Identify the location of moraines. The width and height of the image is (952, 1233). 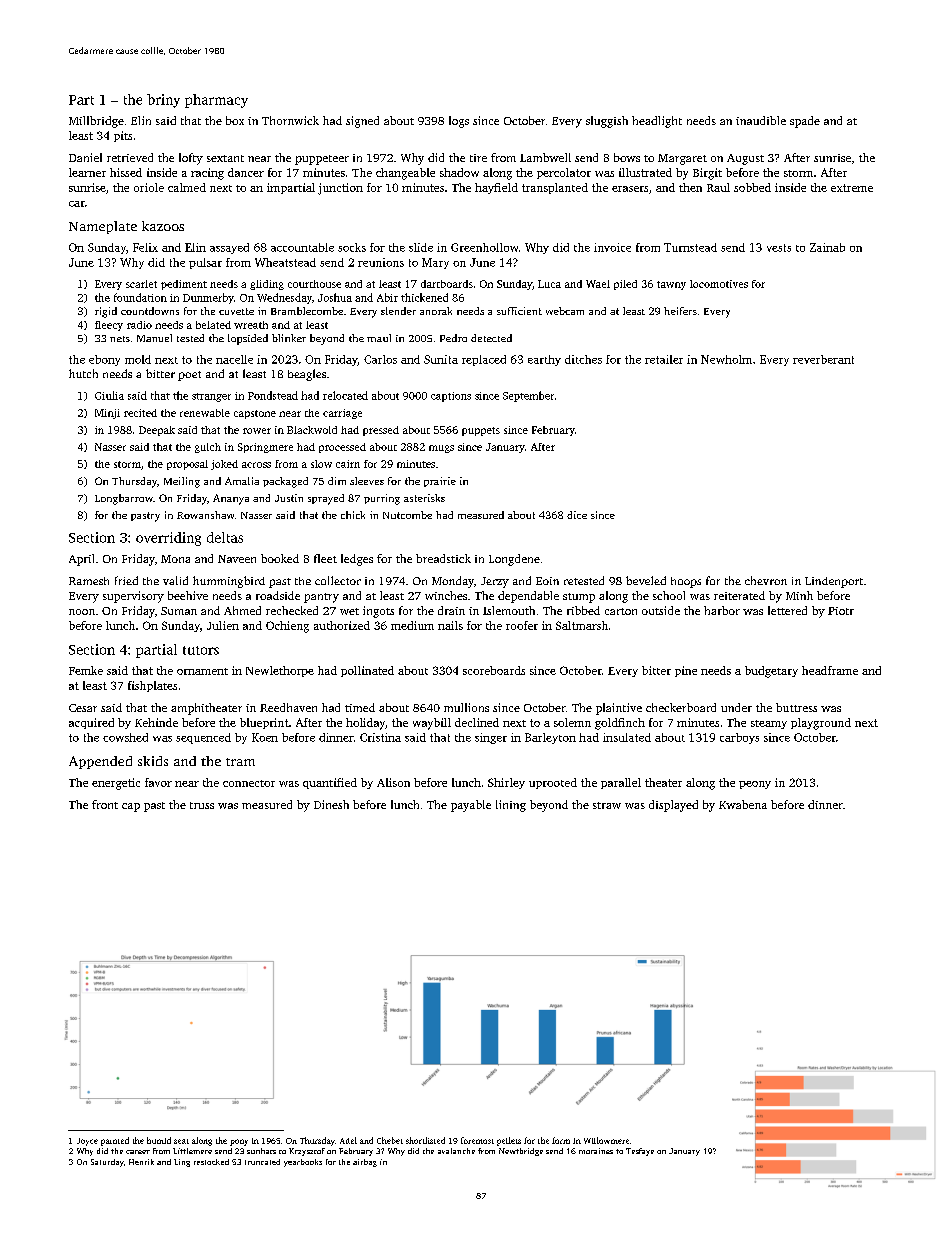
(596, 1151).
